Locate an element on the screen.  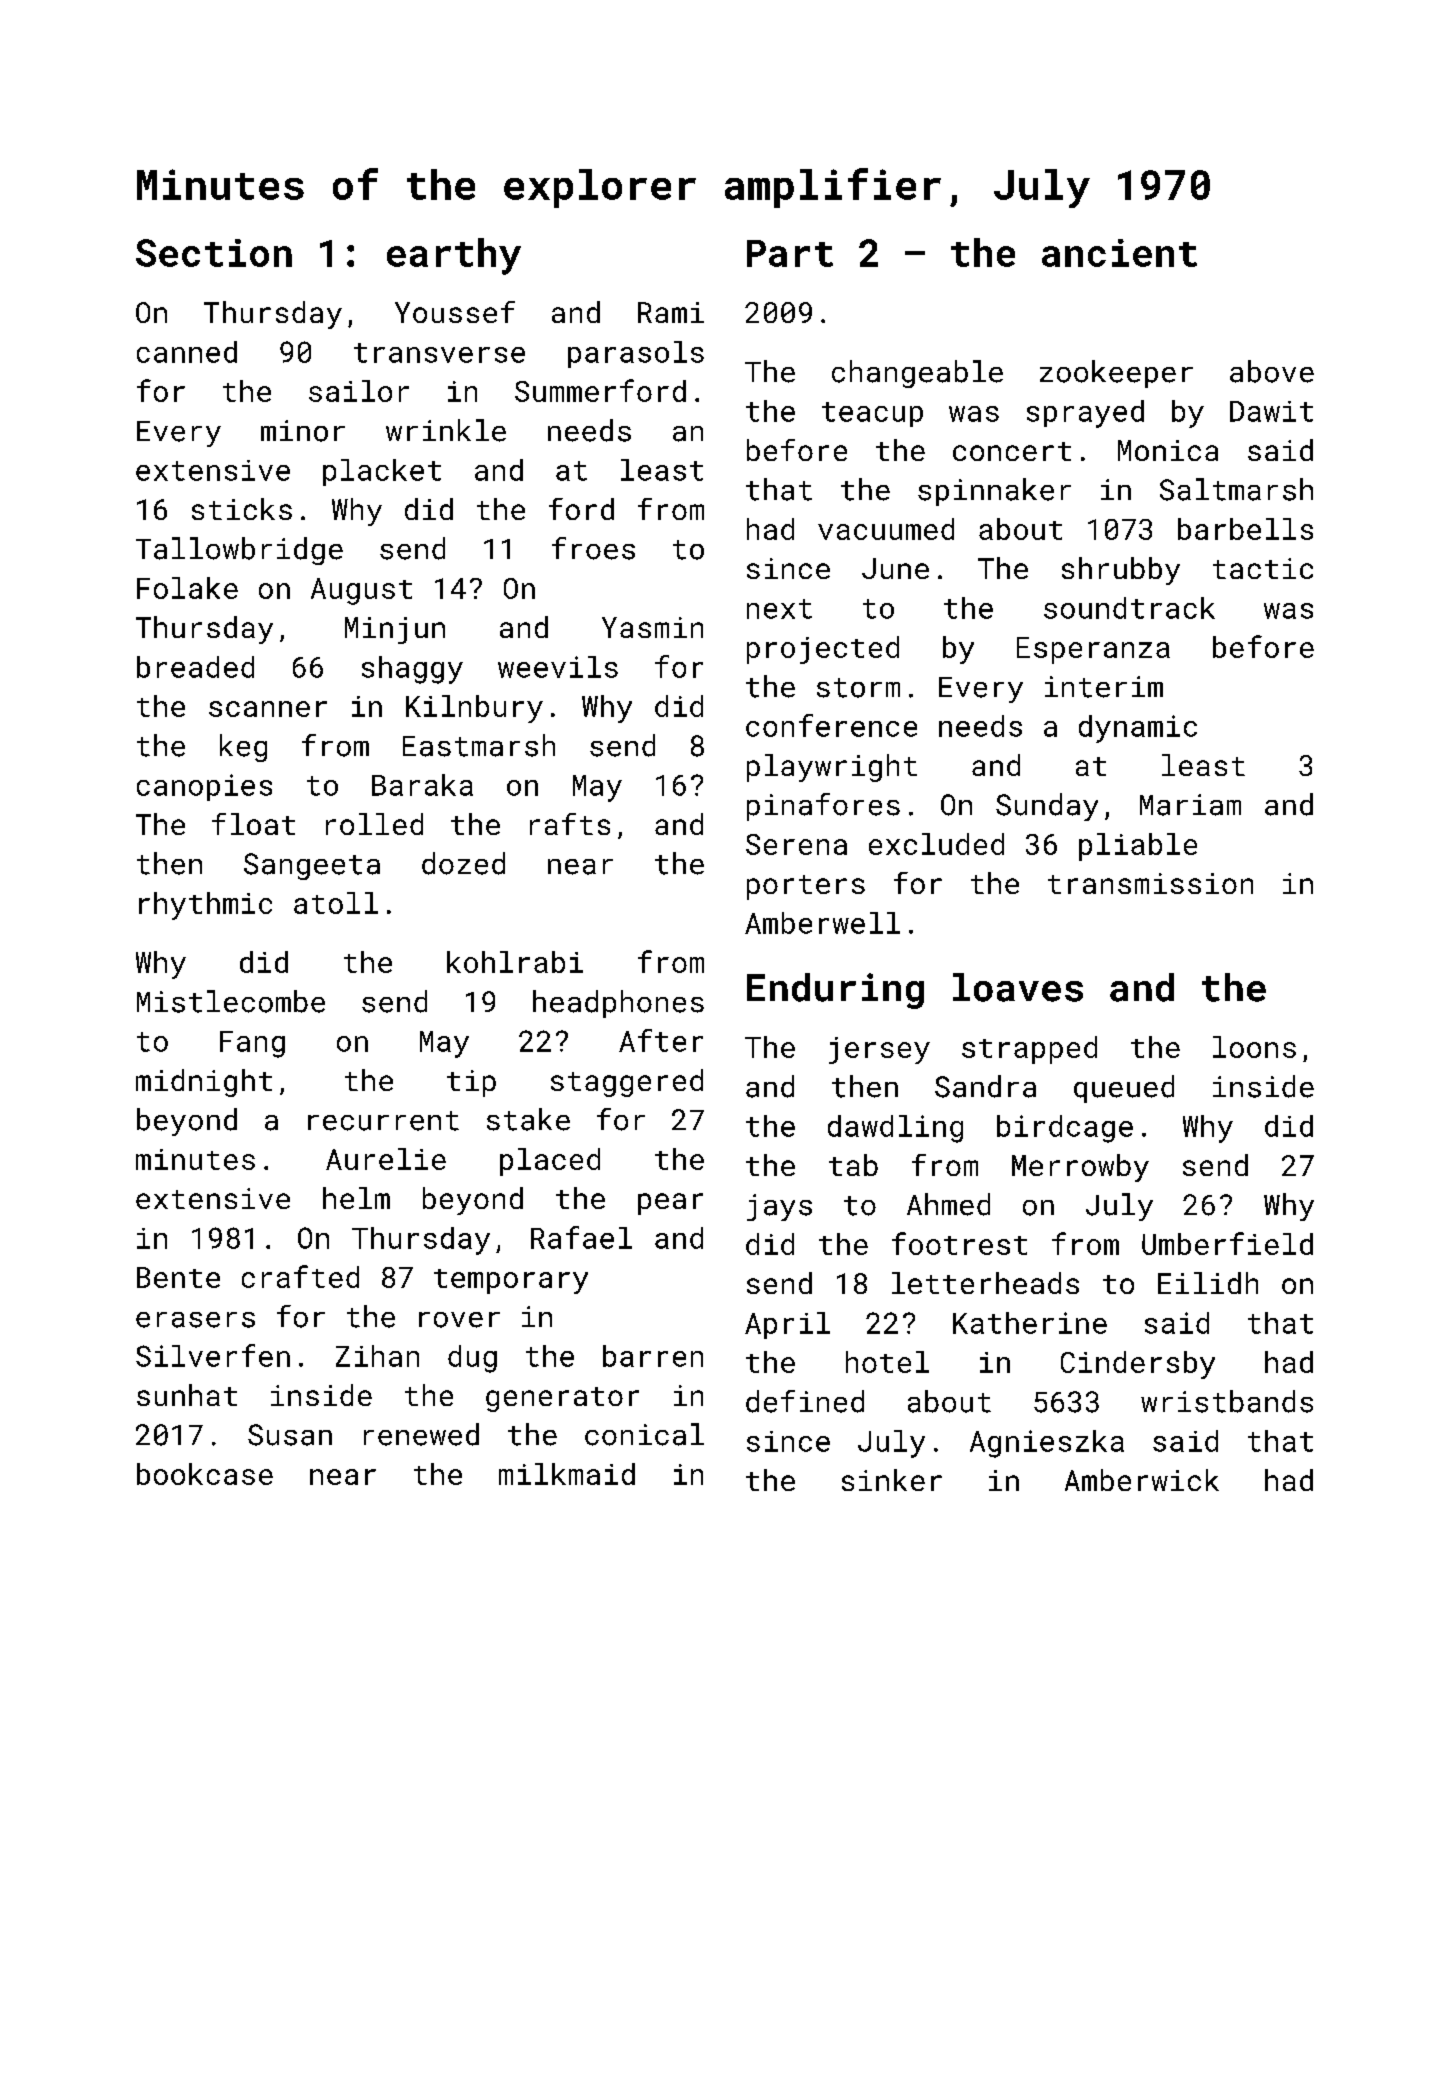
jersey is located at coordinates (879, 1050).
